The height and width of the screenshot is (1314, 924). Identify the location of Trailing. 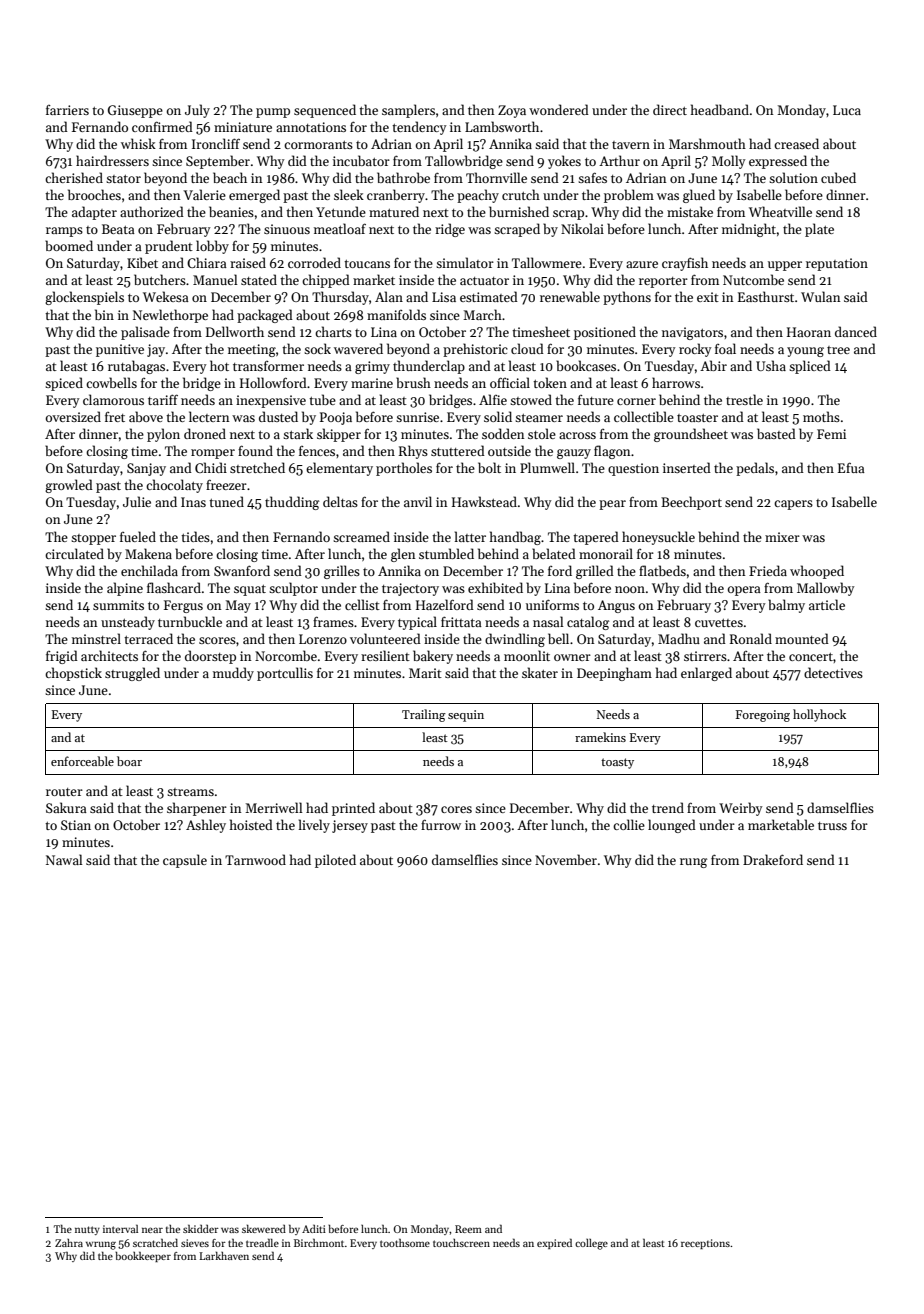
(424, 715).
